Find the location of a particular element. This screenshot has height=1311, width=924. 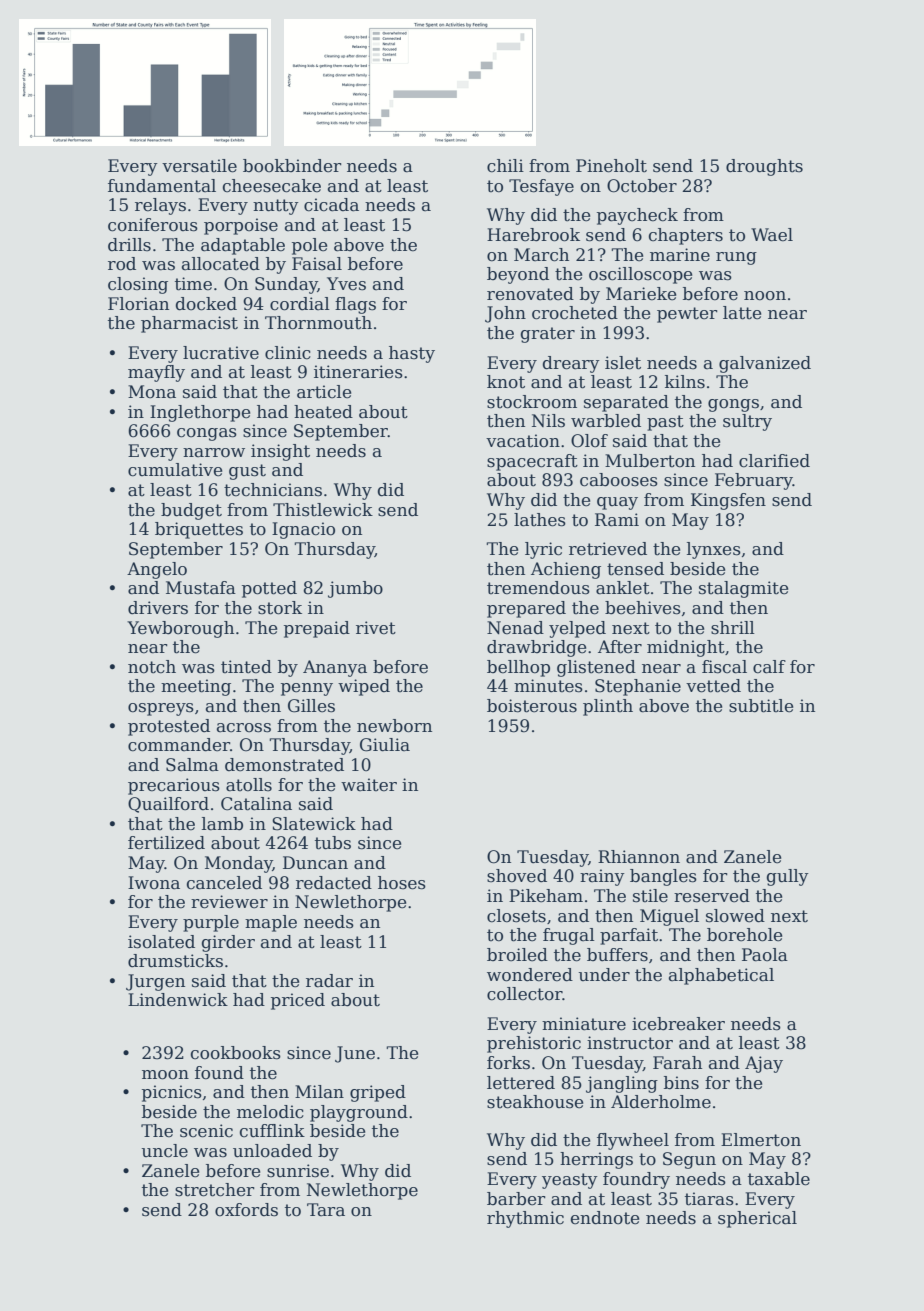

bellhop is located at coordinates (518, 668).
